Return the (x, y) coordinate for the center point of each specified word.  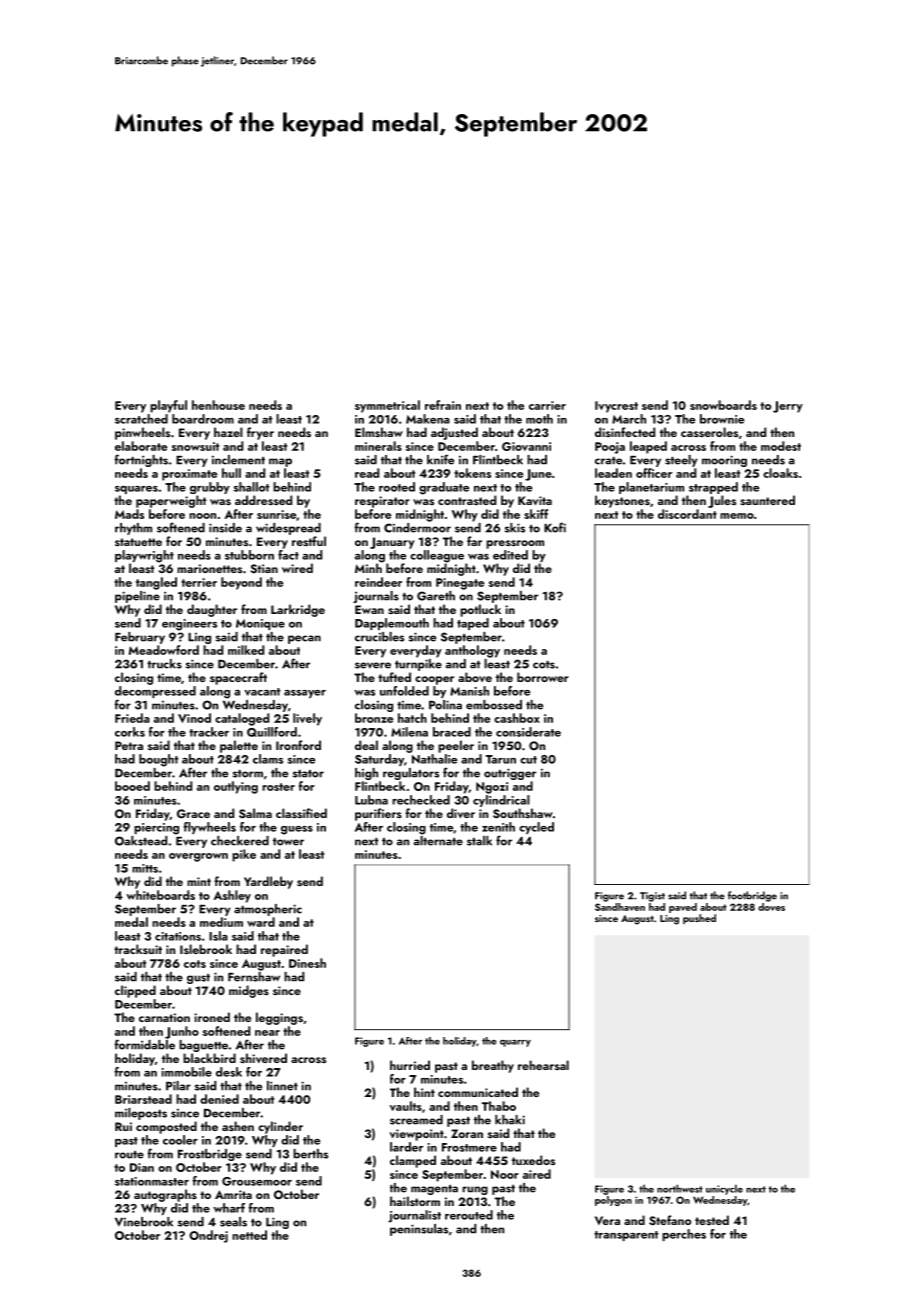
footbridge (752, 896)
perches (684, 1235)
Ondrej (208, 1236)
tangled (156, 583)
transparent (626, 1236)
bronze (374, 718)
